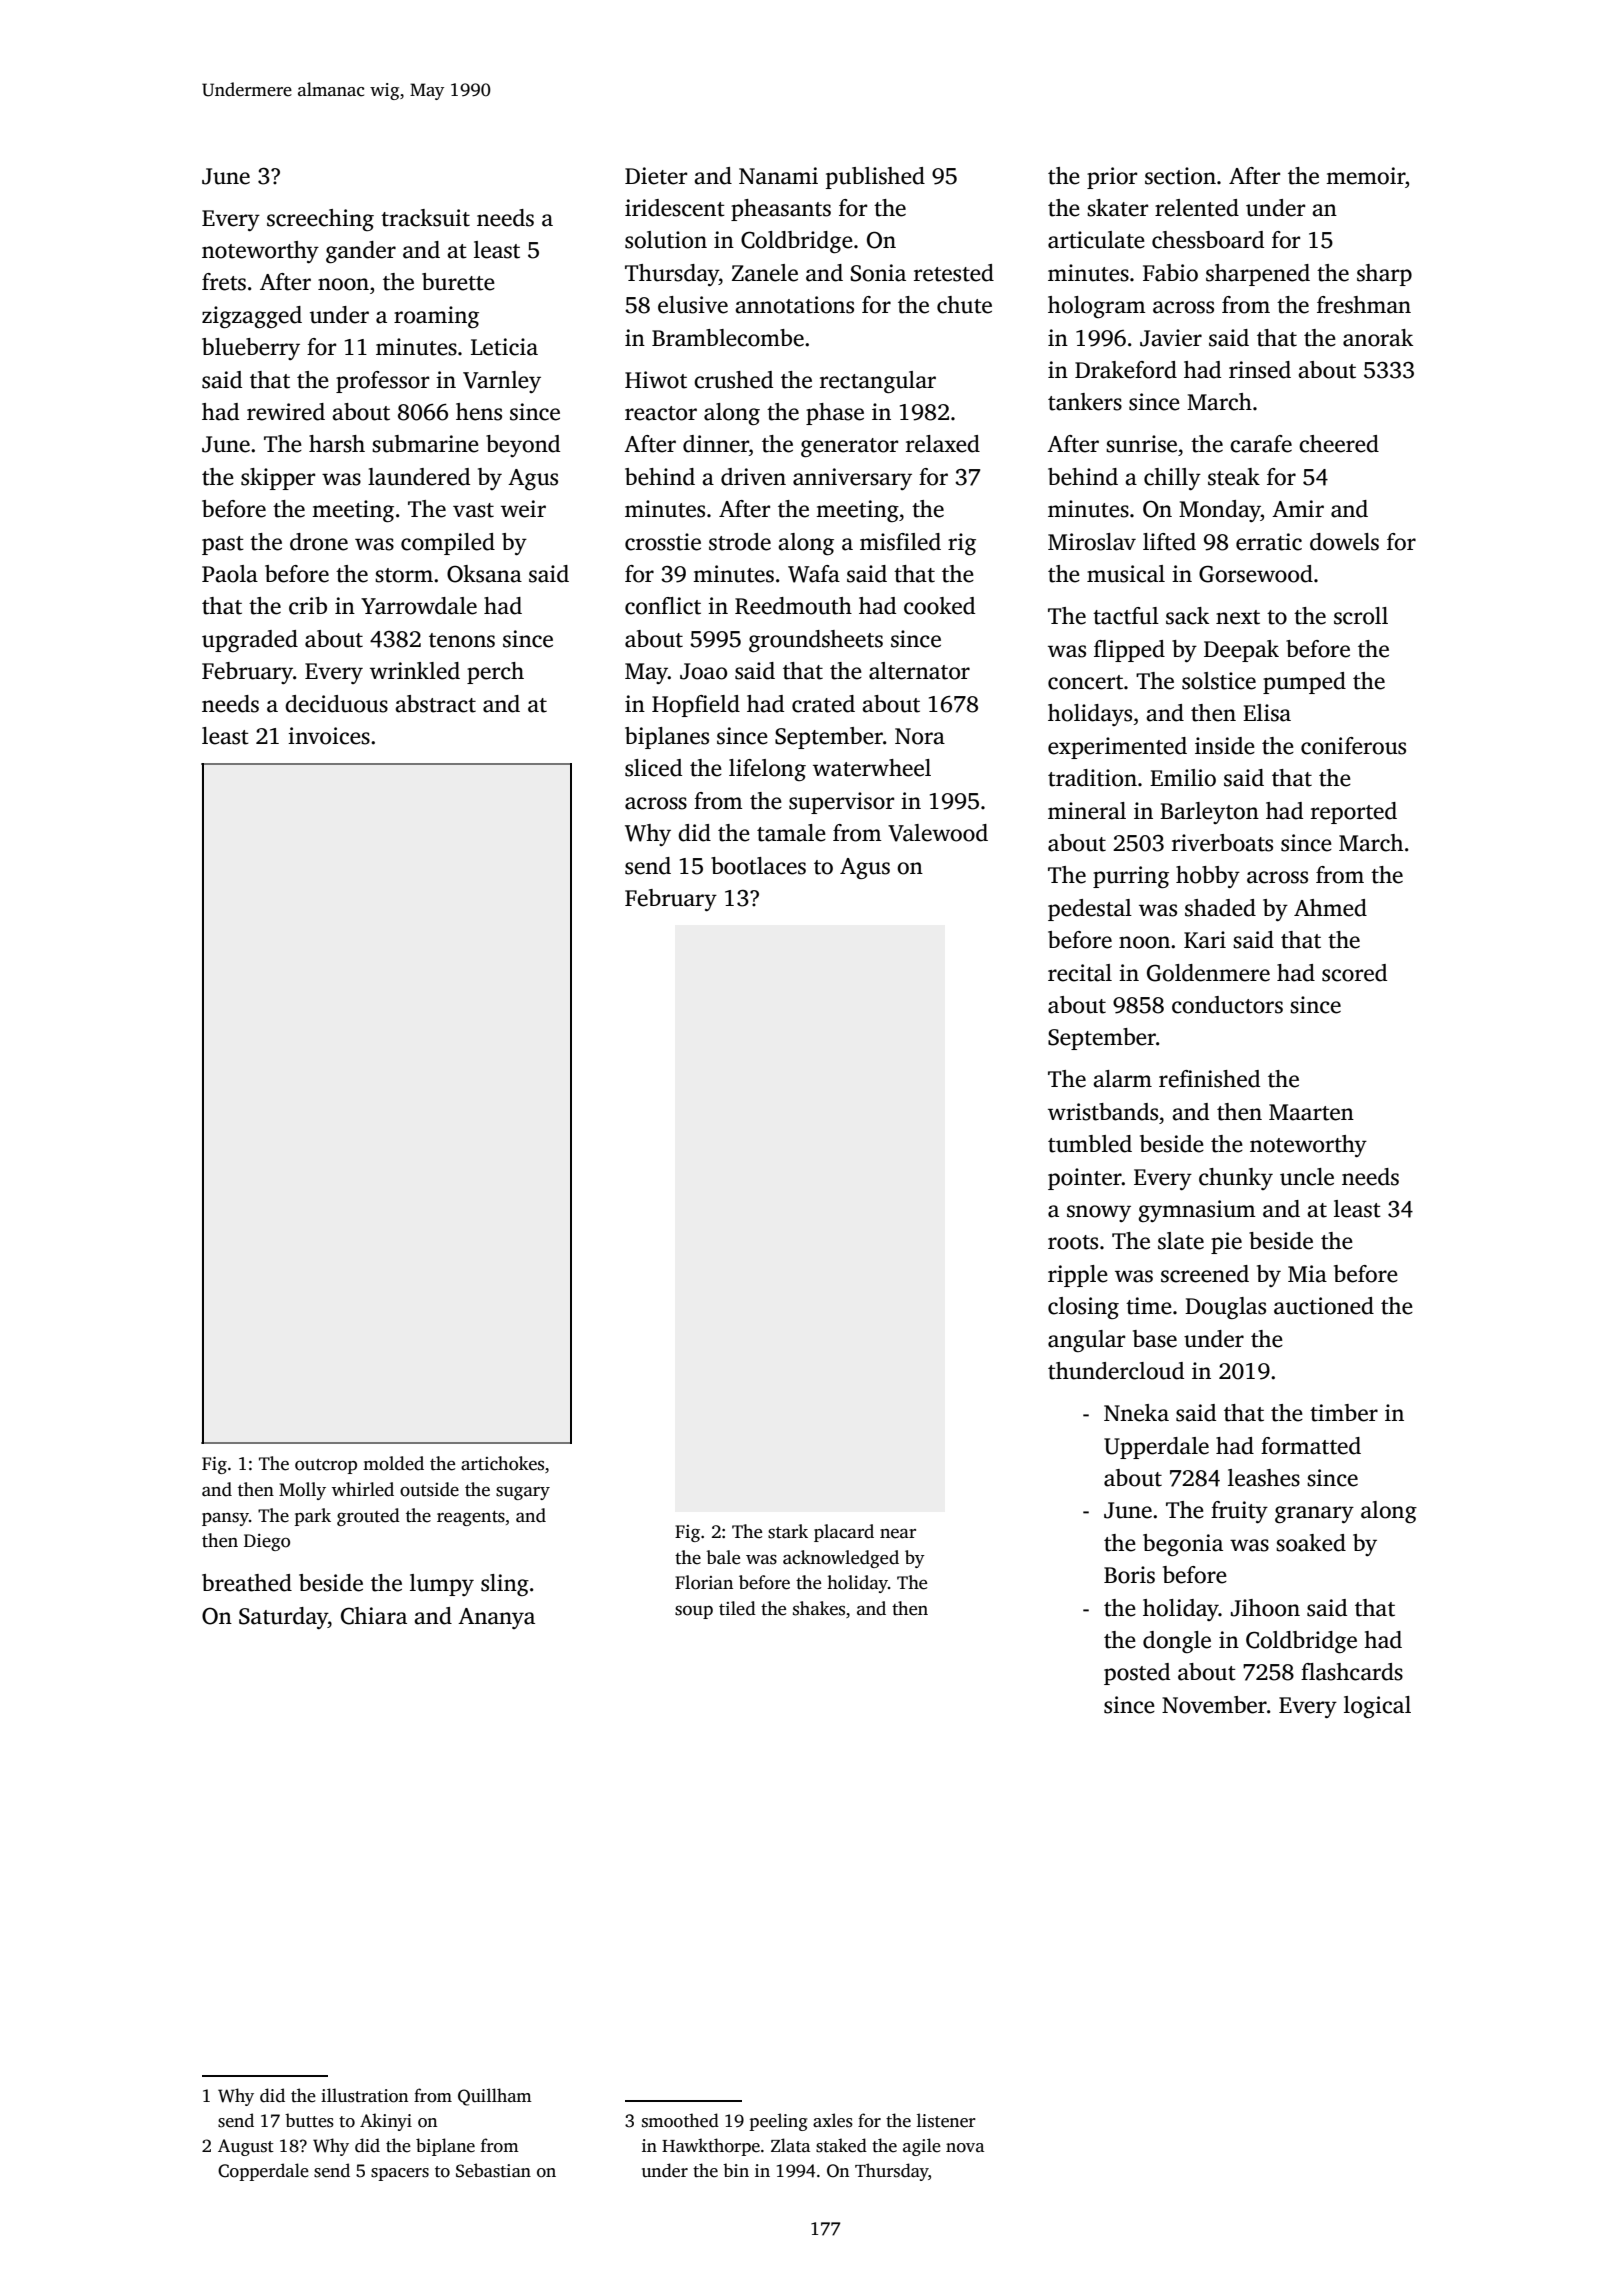  I want to click on soup, so click(694, 1612).
